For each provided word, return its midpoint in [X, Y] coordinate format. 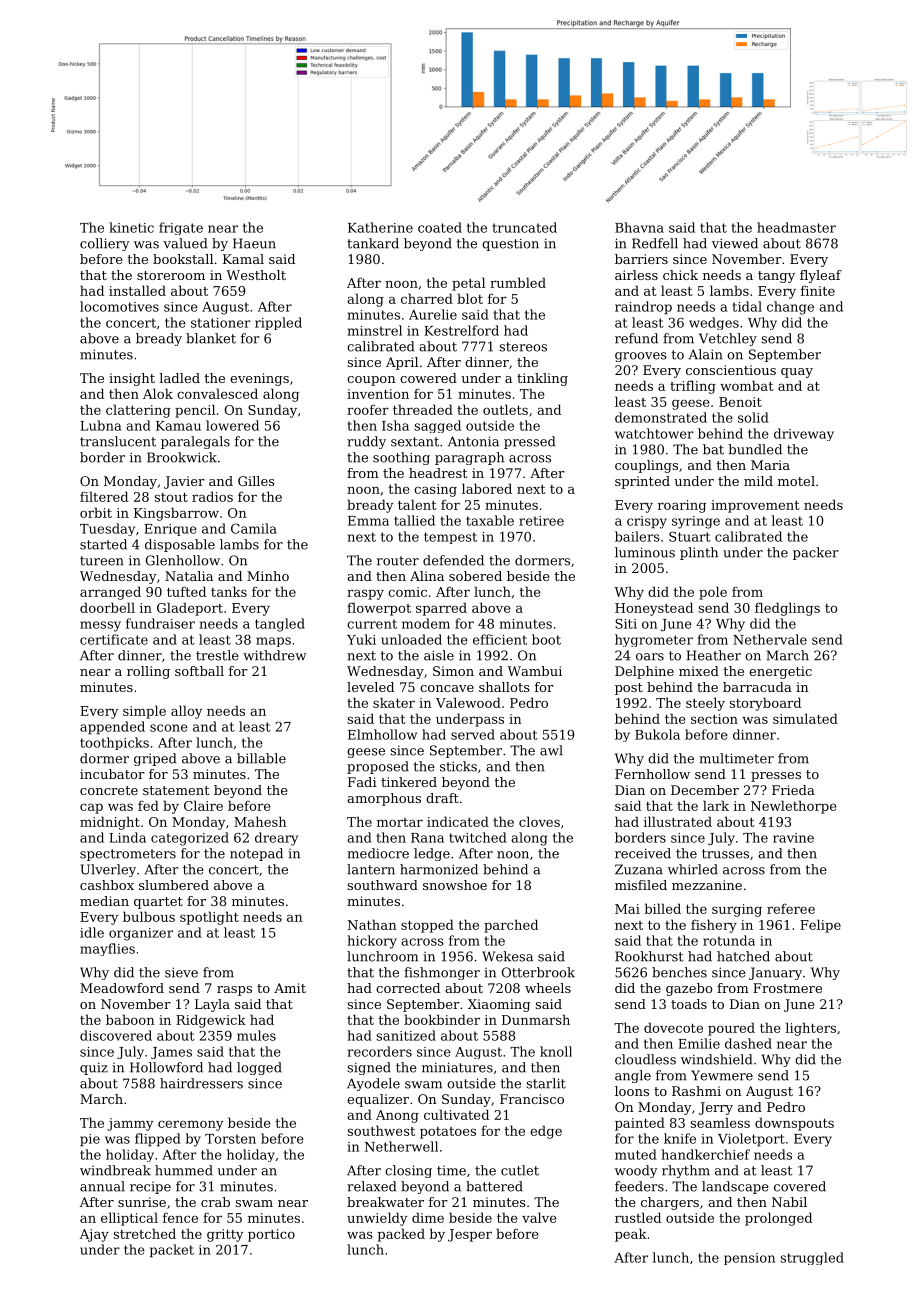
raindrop [643, 308]
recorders [380, 1051]
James [171, 1053]
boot [546, 639]
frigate [181, 228]
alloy [186, 712]
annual [102, 1186]
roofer [368, 410]
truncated [525, 227]
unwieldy [377, 1219]
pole [713, 593]
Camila [254, 528]
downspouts [794, 1124]
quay [797, 373]
